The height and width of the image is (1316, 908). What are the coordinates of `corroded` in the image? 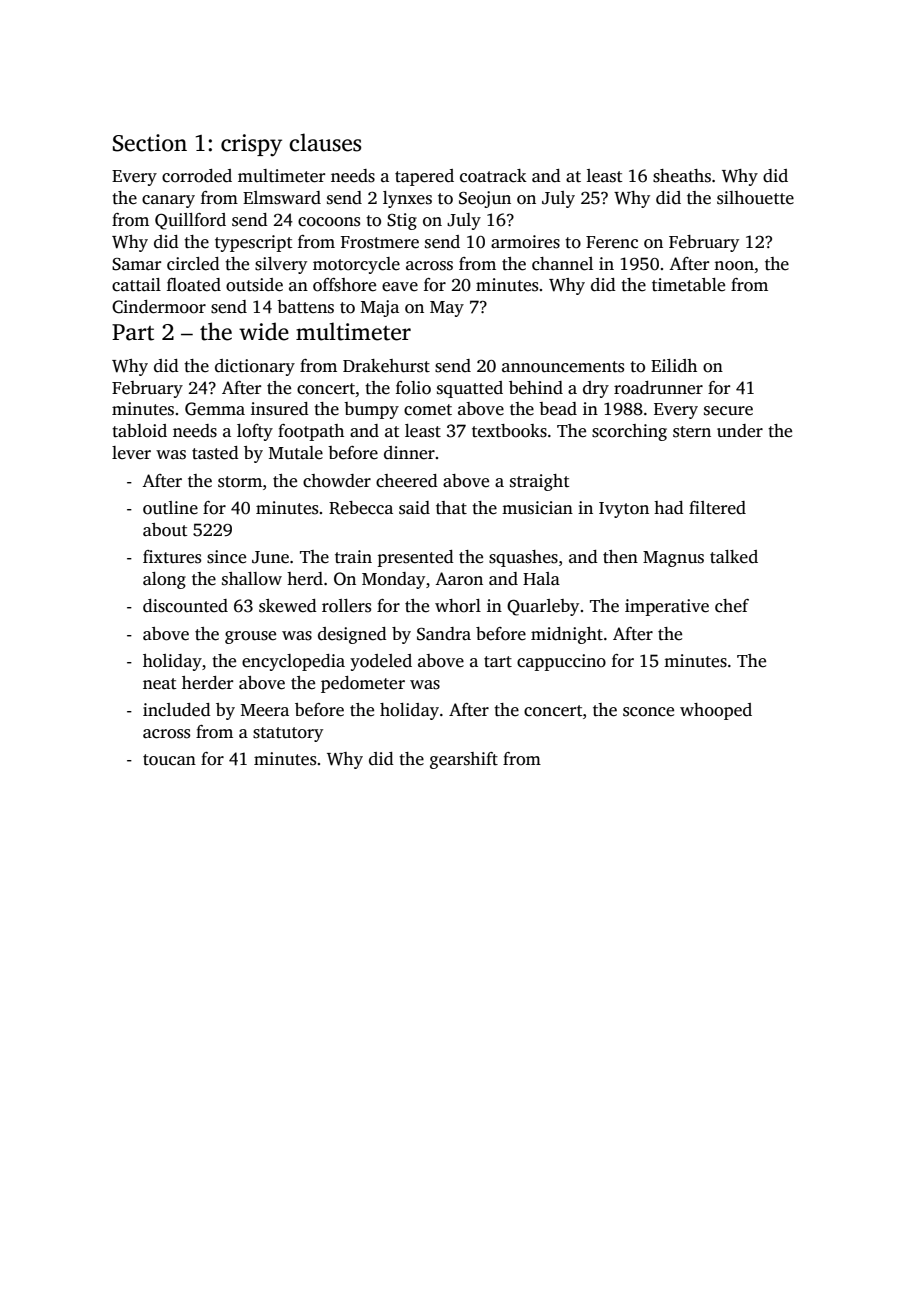 It's located at (197, 176).
